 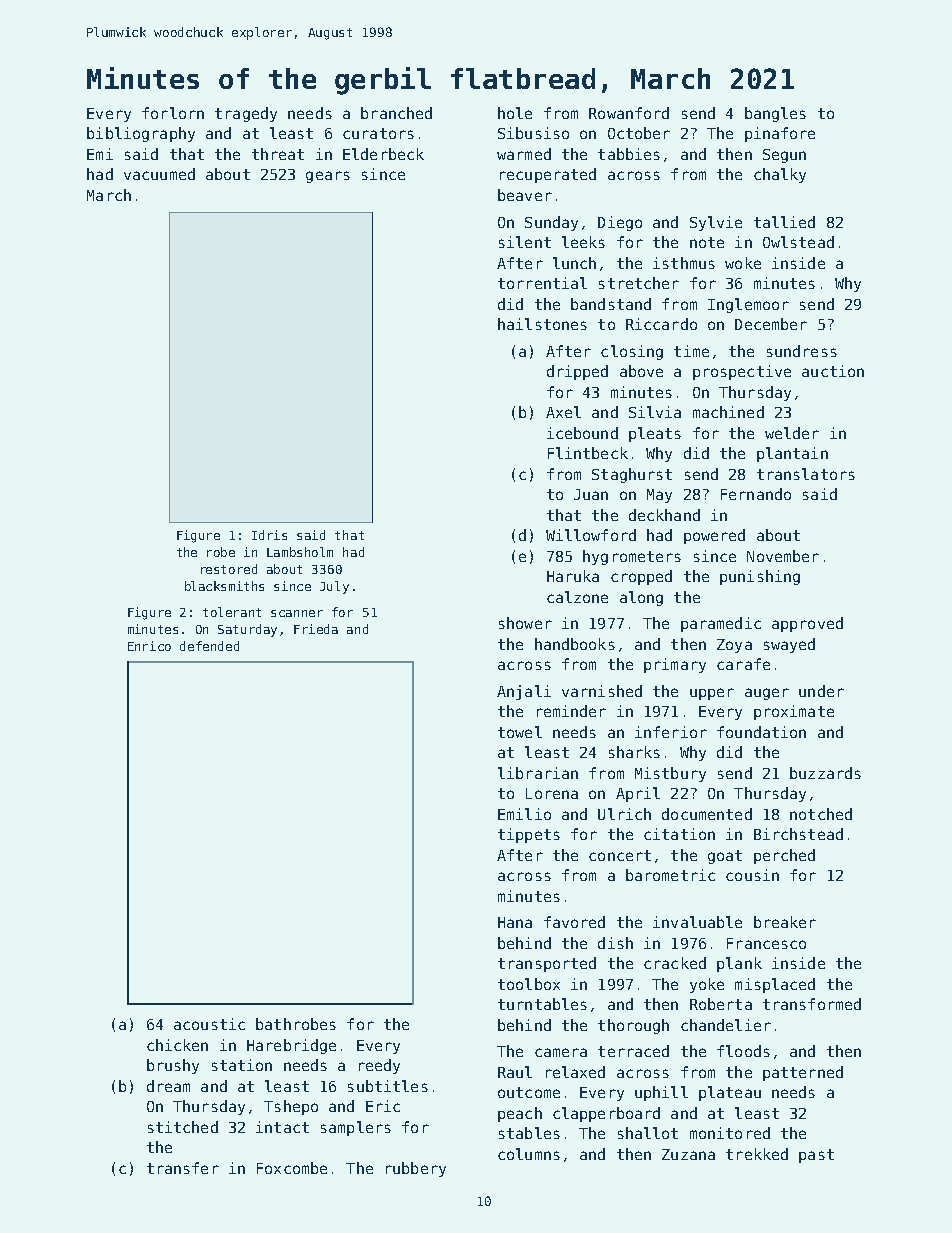 What do you see at coordinates (416, 1169) in the screenshot?
I see `rubbery` at bounding box center [416, 1169].
